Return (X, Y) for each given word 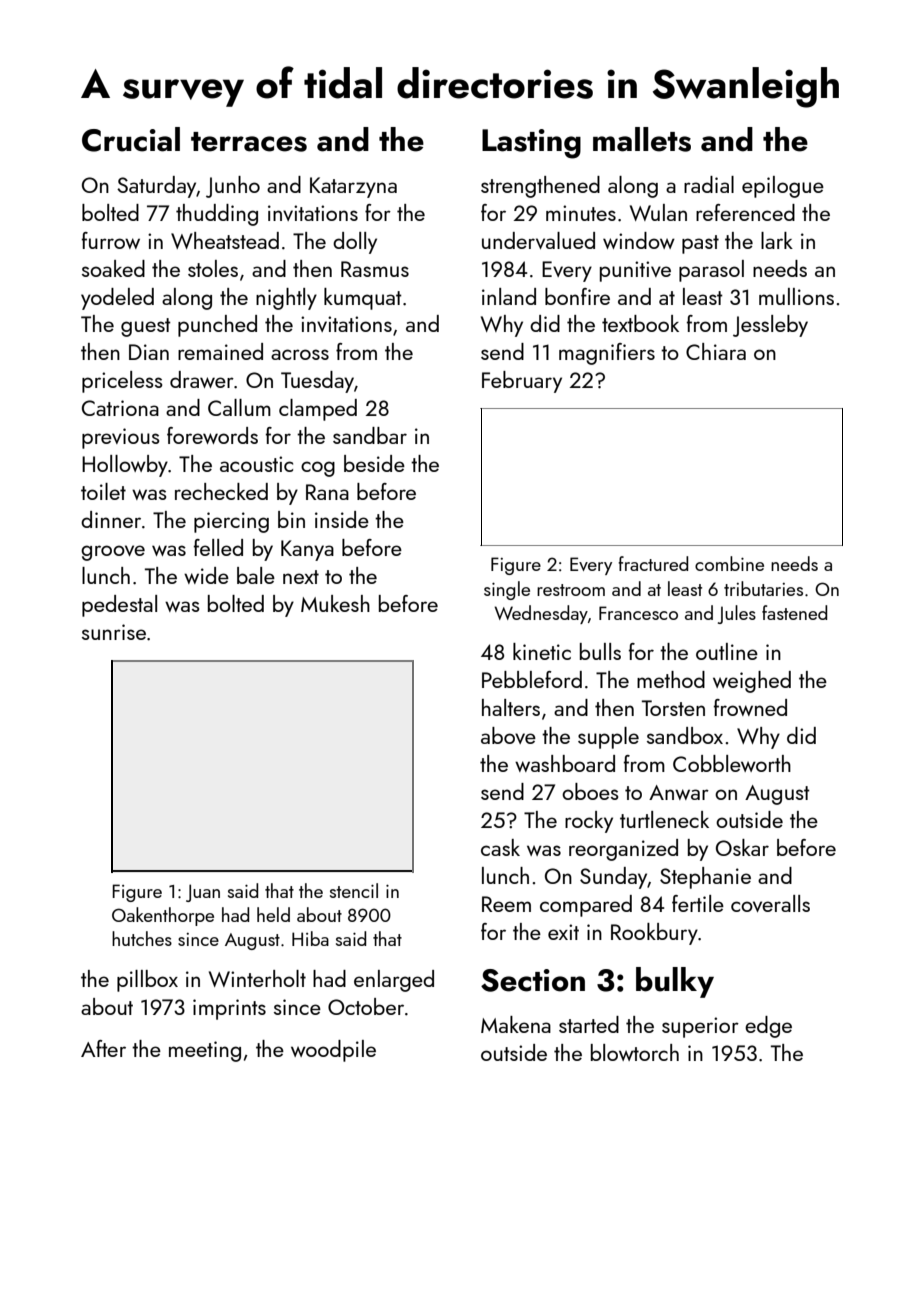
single (507, 590)
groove (113, 553)
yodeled (117, 299)
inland (509, 296)
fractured (653, 563)
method (671, 679)
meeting (205, 1051)
